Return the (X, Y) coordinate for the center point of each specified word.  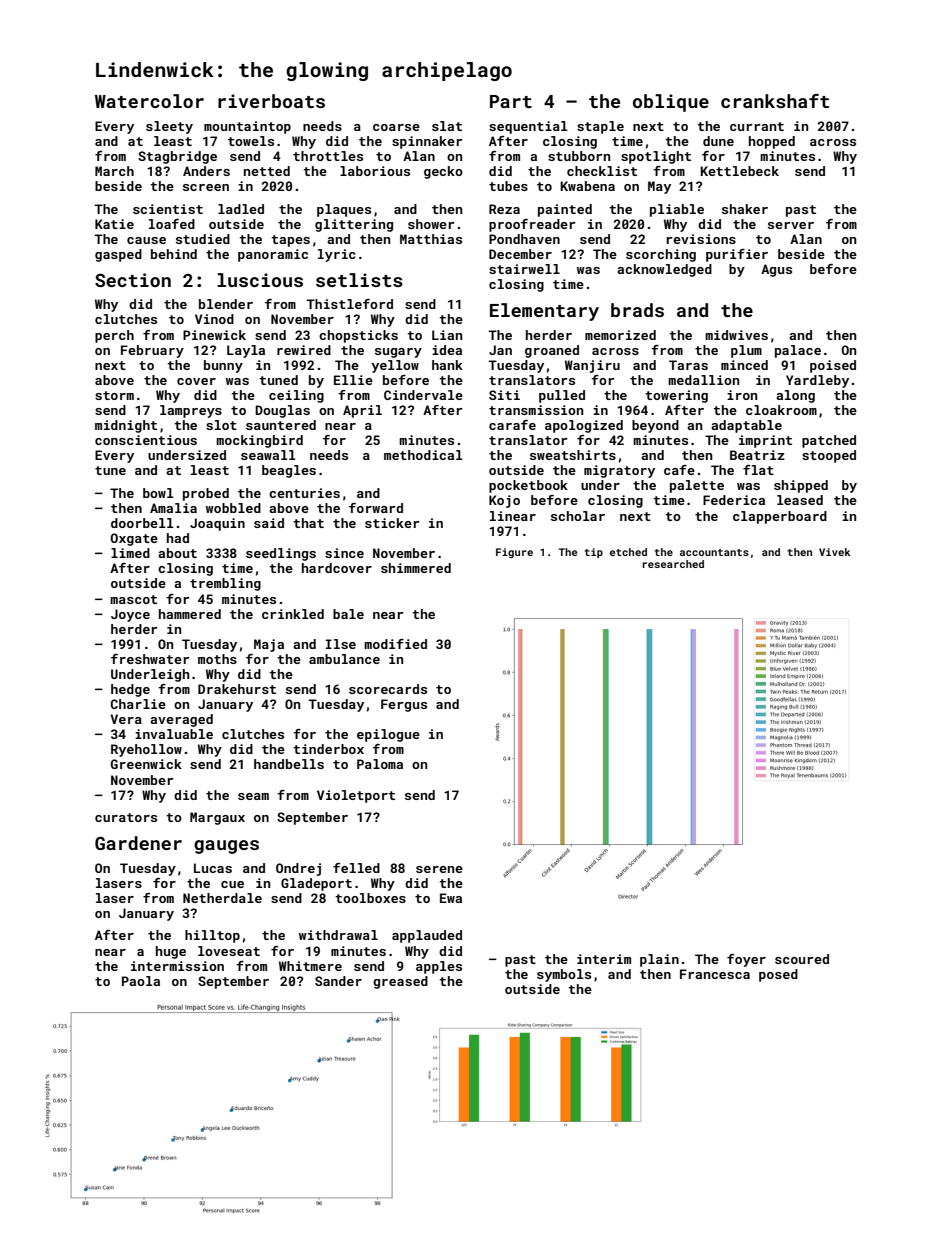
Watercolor (149, 101)
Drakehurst (237, 689)
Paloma (380, 764)
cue (232, 884)
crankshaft (775, 101)
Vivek (835, 552)
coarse (396, 127)
